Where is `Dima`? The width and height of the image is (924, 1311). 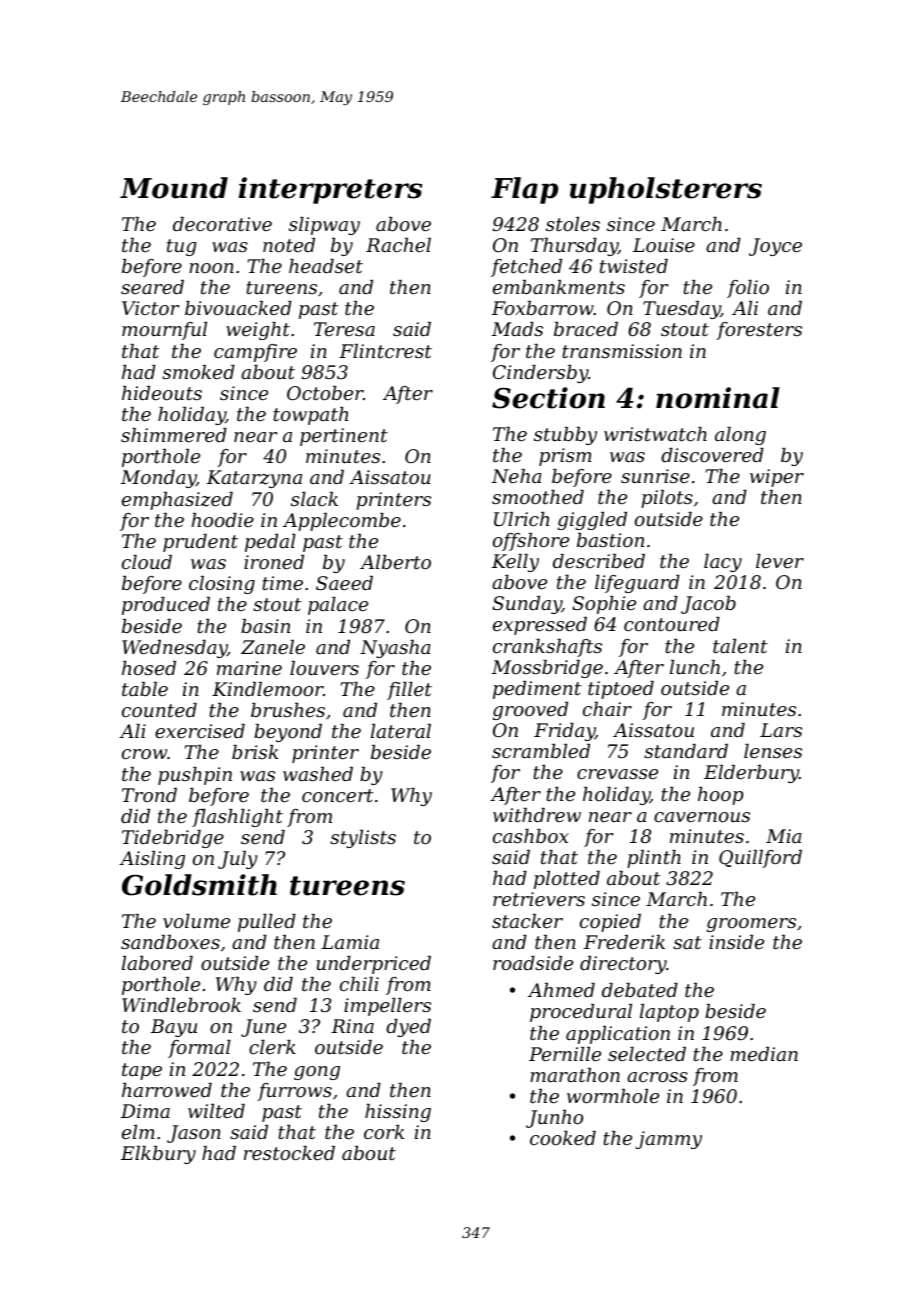 Dima is located at coordinates (145, 1111).
